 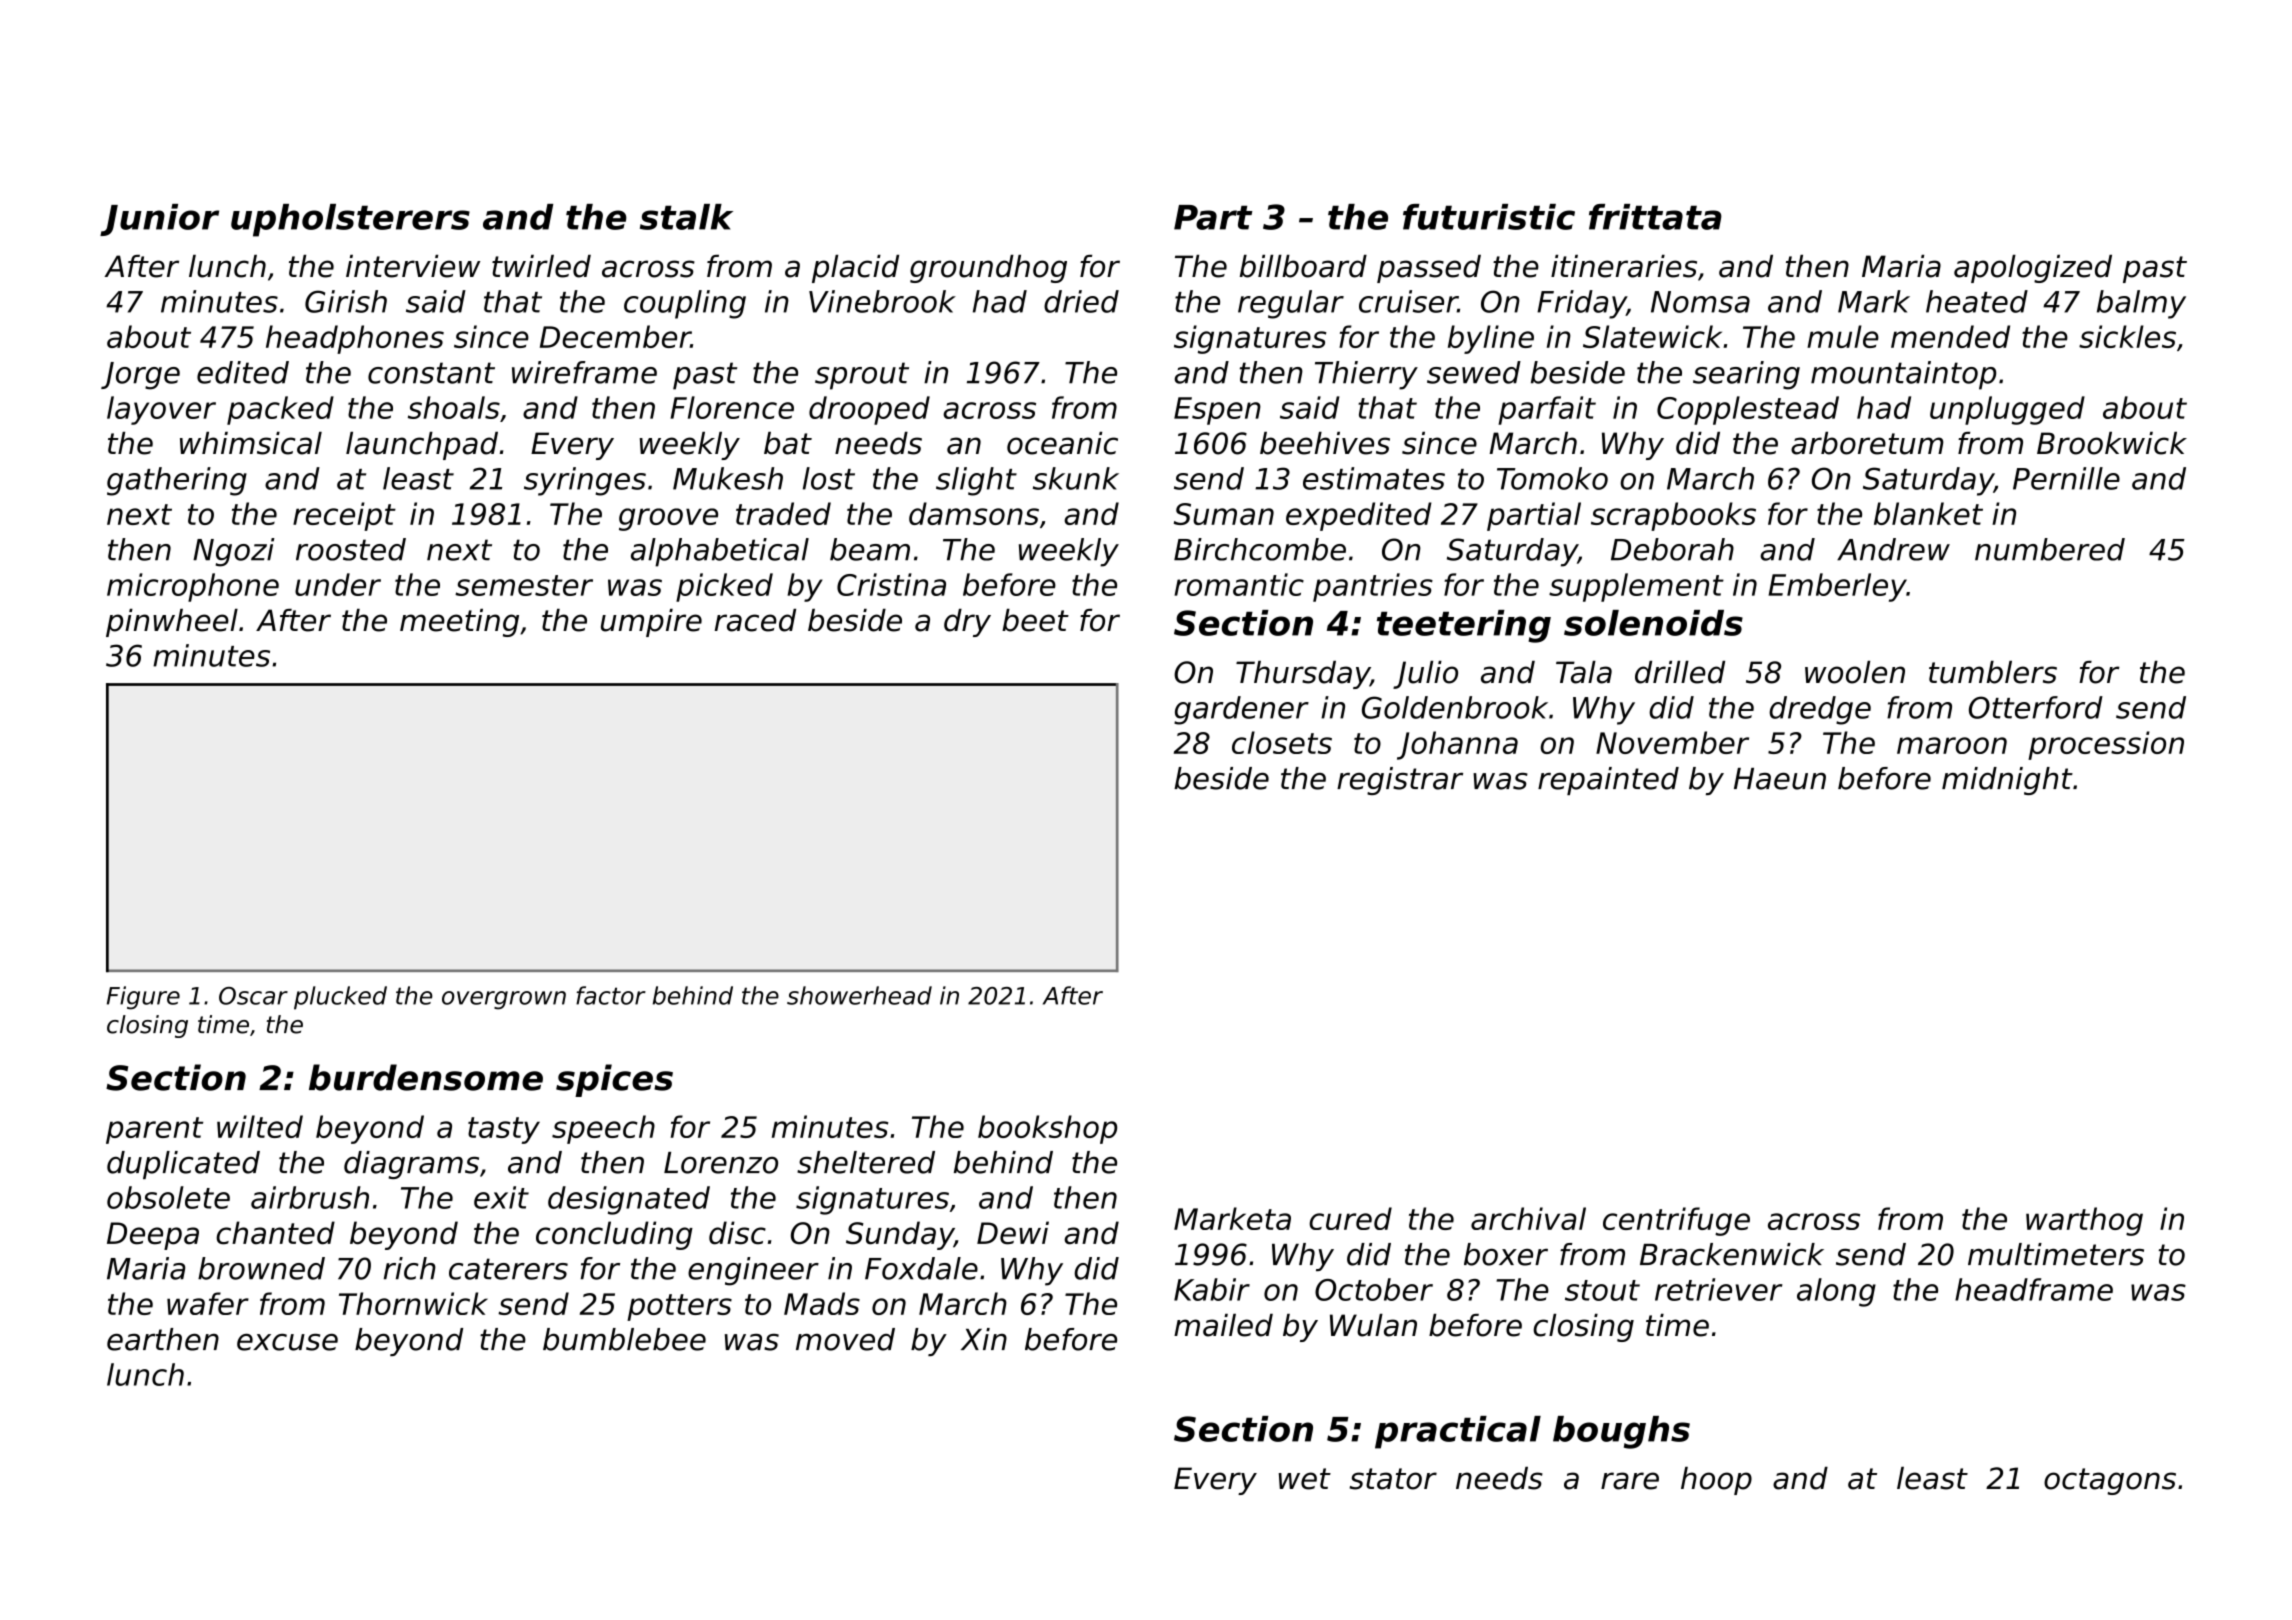 I want to click on parent, so click(x=154, y=1130).
